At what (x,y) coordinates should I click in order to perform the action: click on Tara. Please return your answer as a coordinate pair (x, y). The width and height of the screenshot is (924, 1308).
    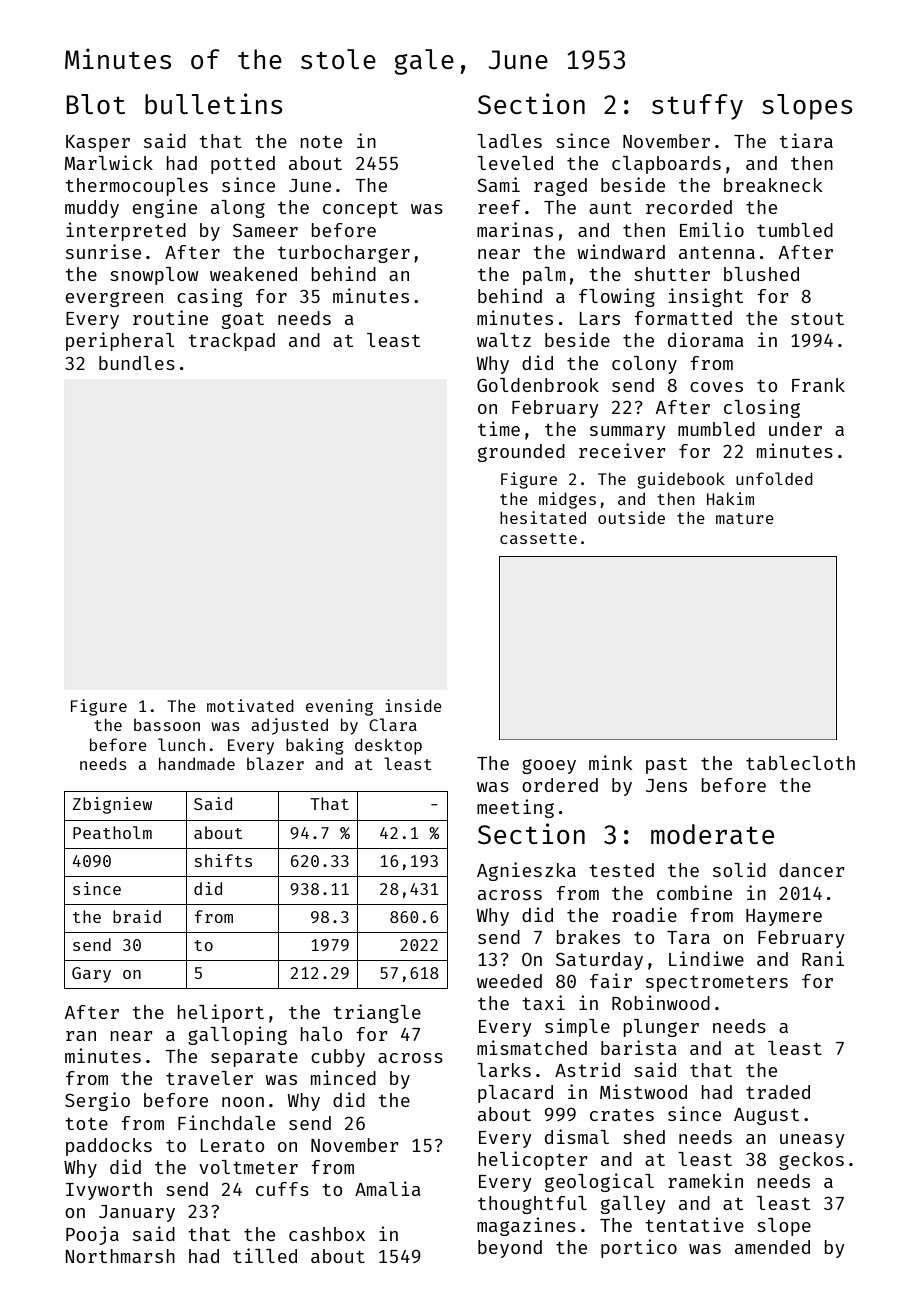
    Looking at the image, I should click on (688, 937).
